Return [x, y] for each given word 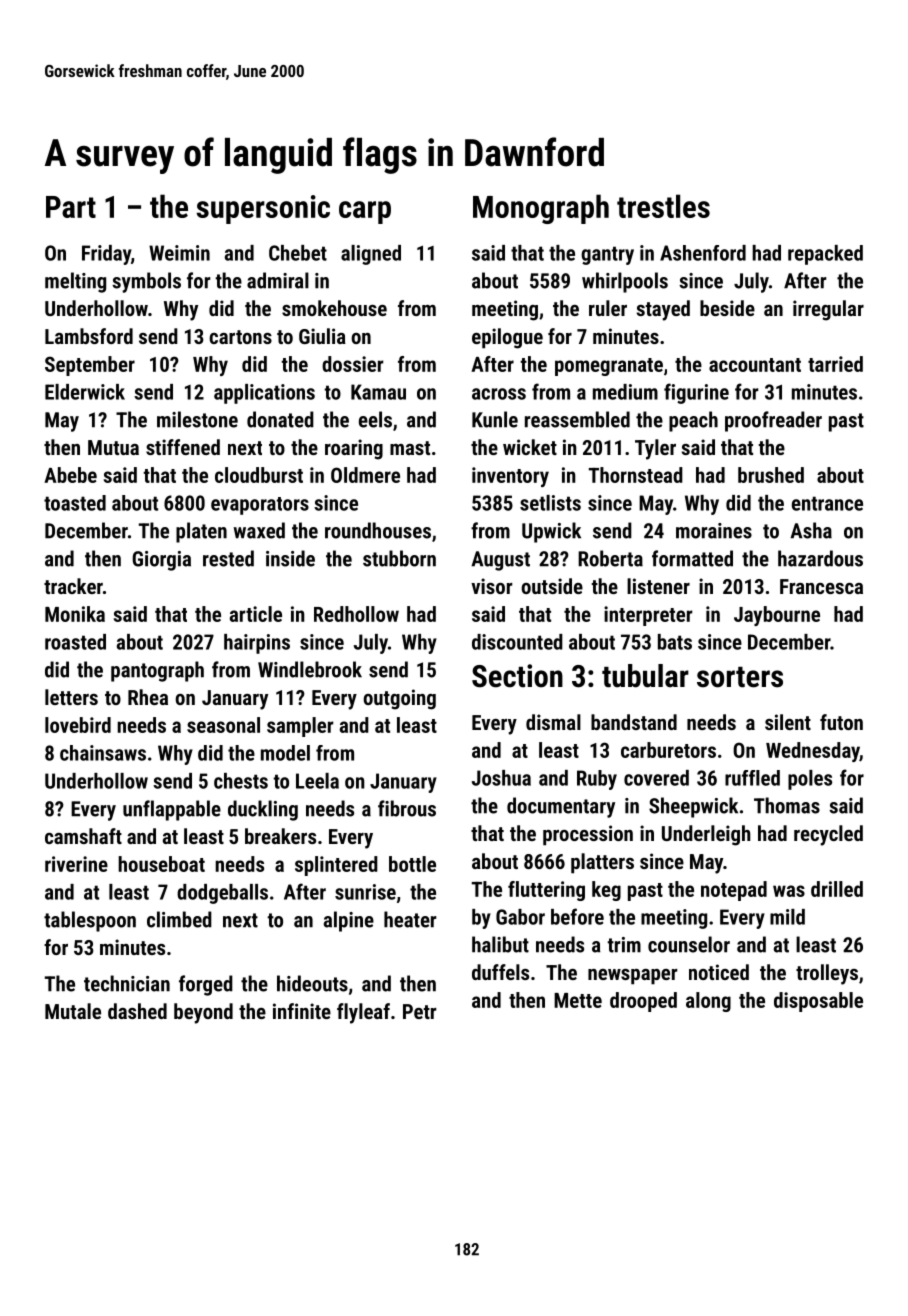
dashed [137, 1011]
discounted [517, 642]
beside [727, 308]
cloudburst [259, 475]
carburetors [668, 750]
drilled [837, 889]
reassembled [577, 419]
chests [241, 781]
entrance [827, 503]
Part [71, 207]
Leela [317, 781]
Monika [75, 614]
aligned [371, 255]
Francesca [821, 586]
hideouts [312, 983]
